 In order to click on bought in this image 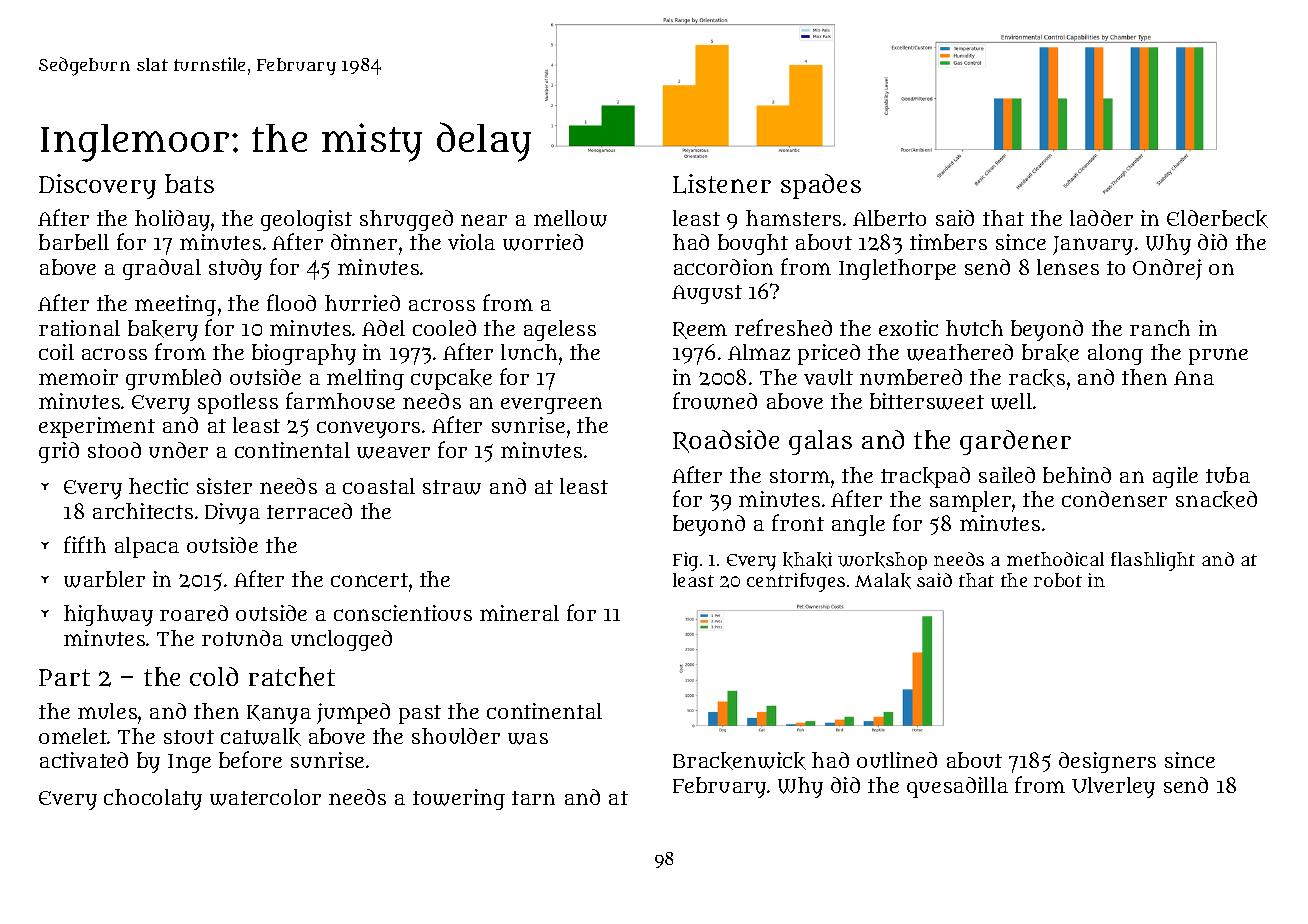, I will do `click(753, 244)`.
